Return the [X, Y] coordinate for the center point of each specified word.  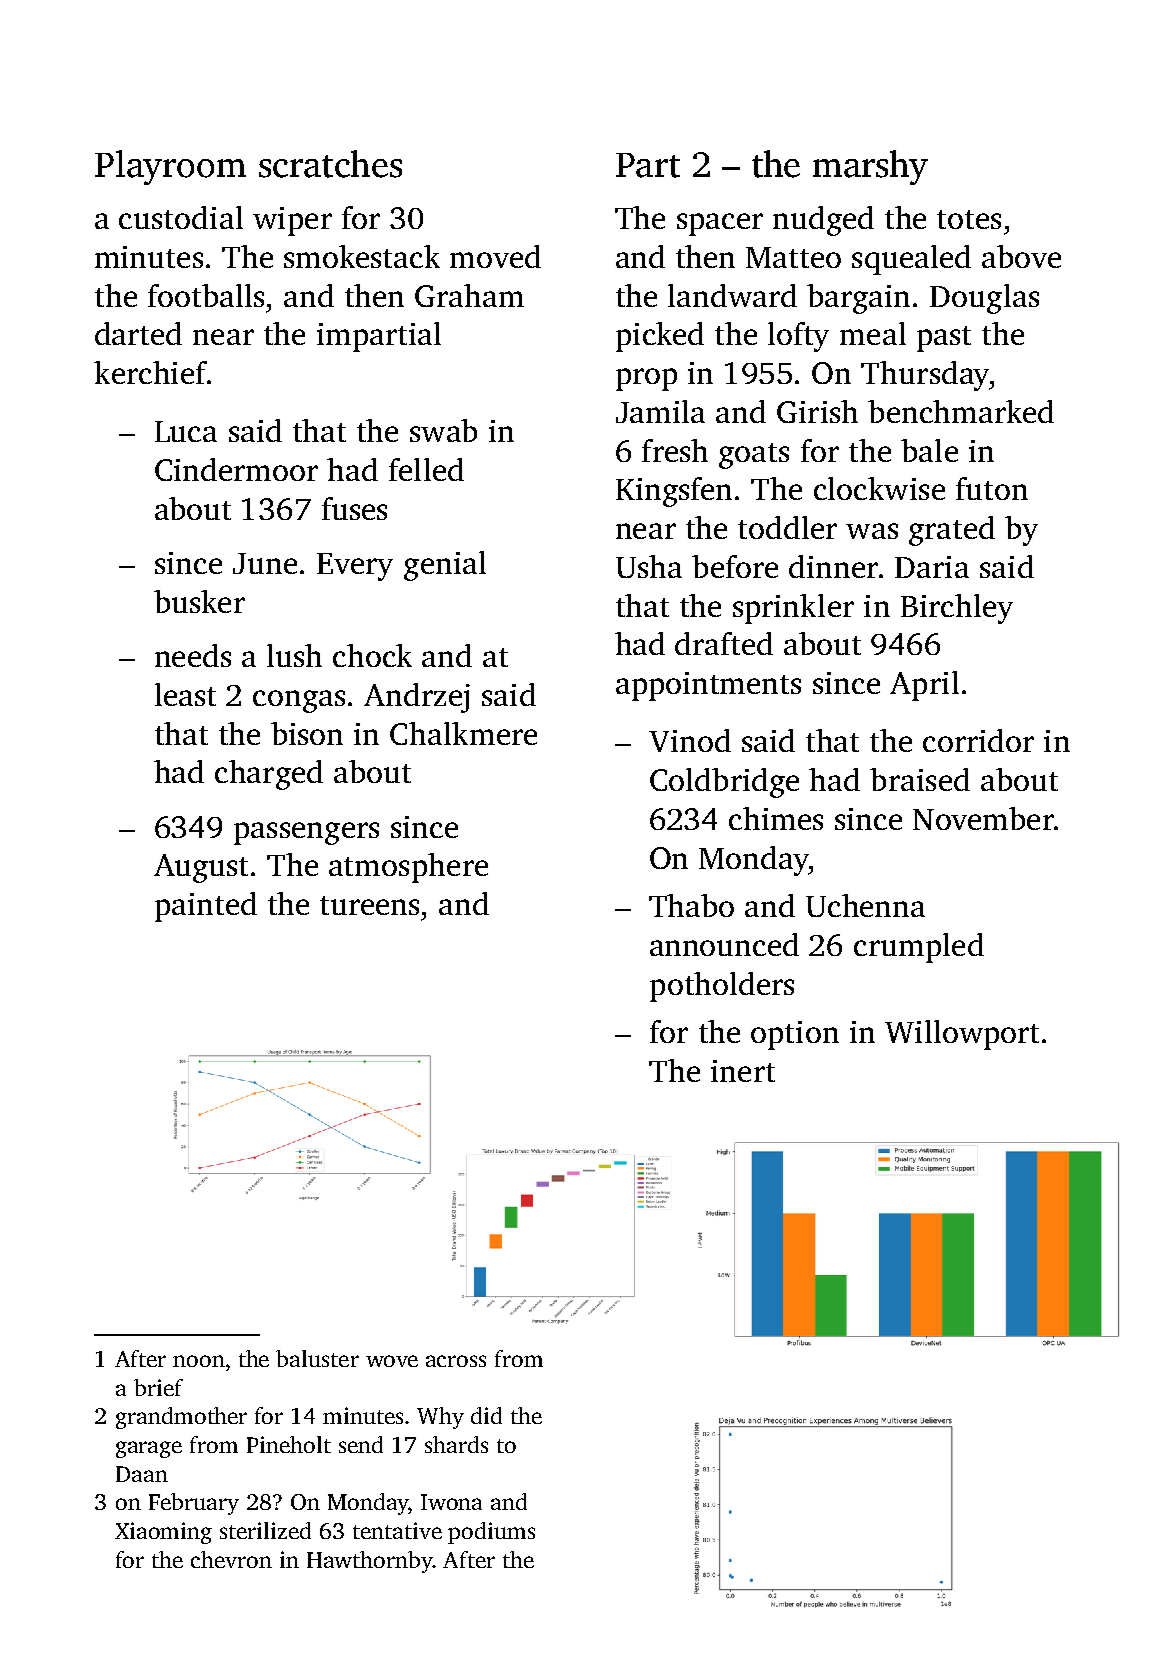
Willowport [962, 1035]
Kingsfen [674, 492]
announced [724, 944]
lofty [798, 337]
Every [355, 567]
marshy [870, 167]
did [486, 1415]
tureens [369, 905]
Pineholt [289, 1444]
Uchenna [865, 905]
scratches [330, 164]
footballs [206, 295]
